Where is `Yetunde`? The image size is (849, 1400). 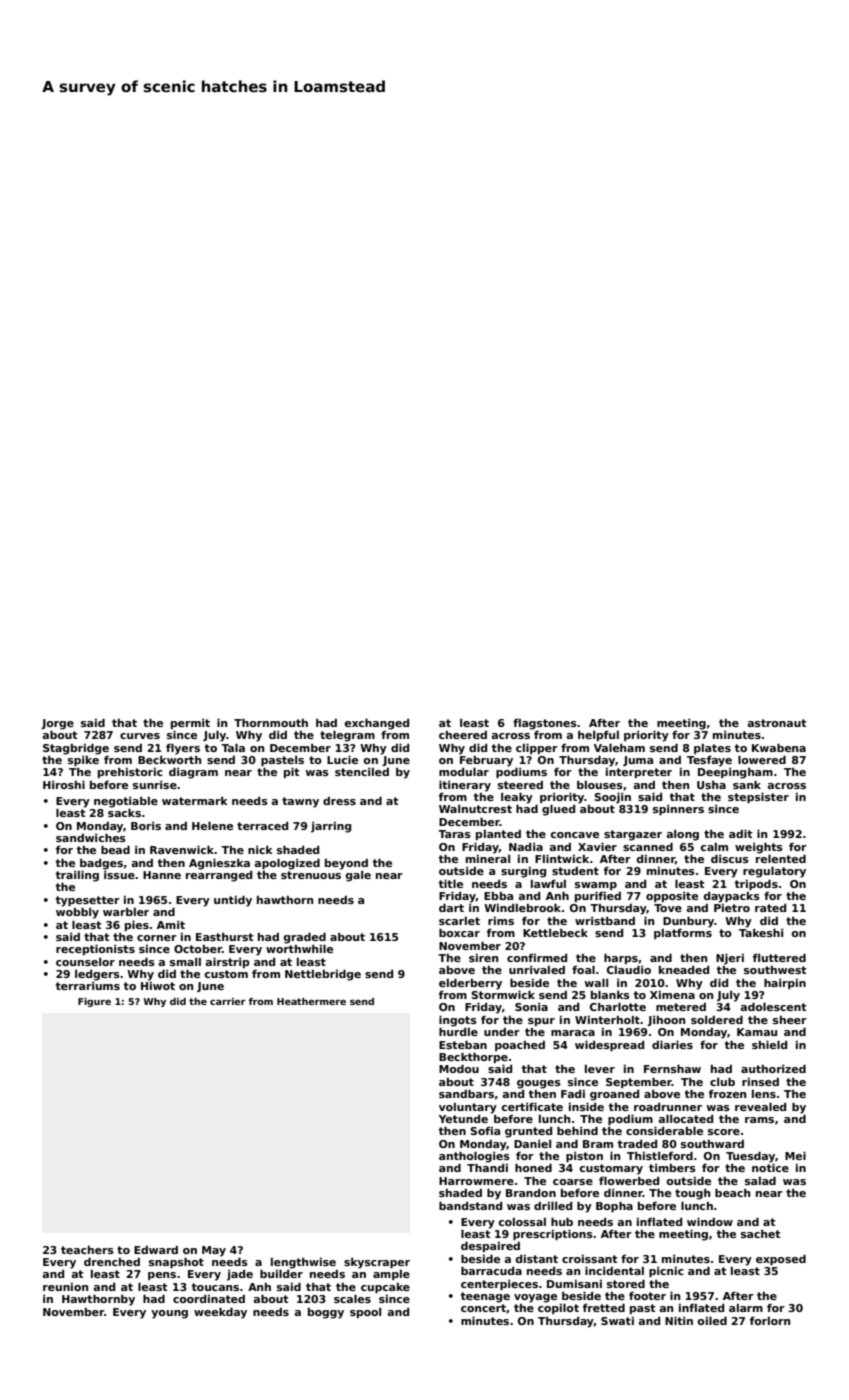
Yetunde is located at coordinates (463, 1119).
